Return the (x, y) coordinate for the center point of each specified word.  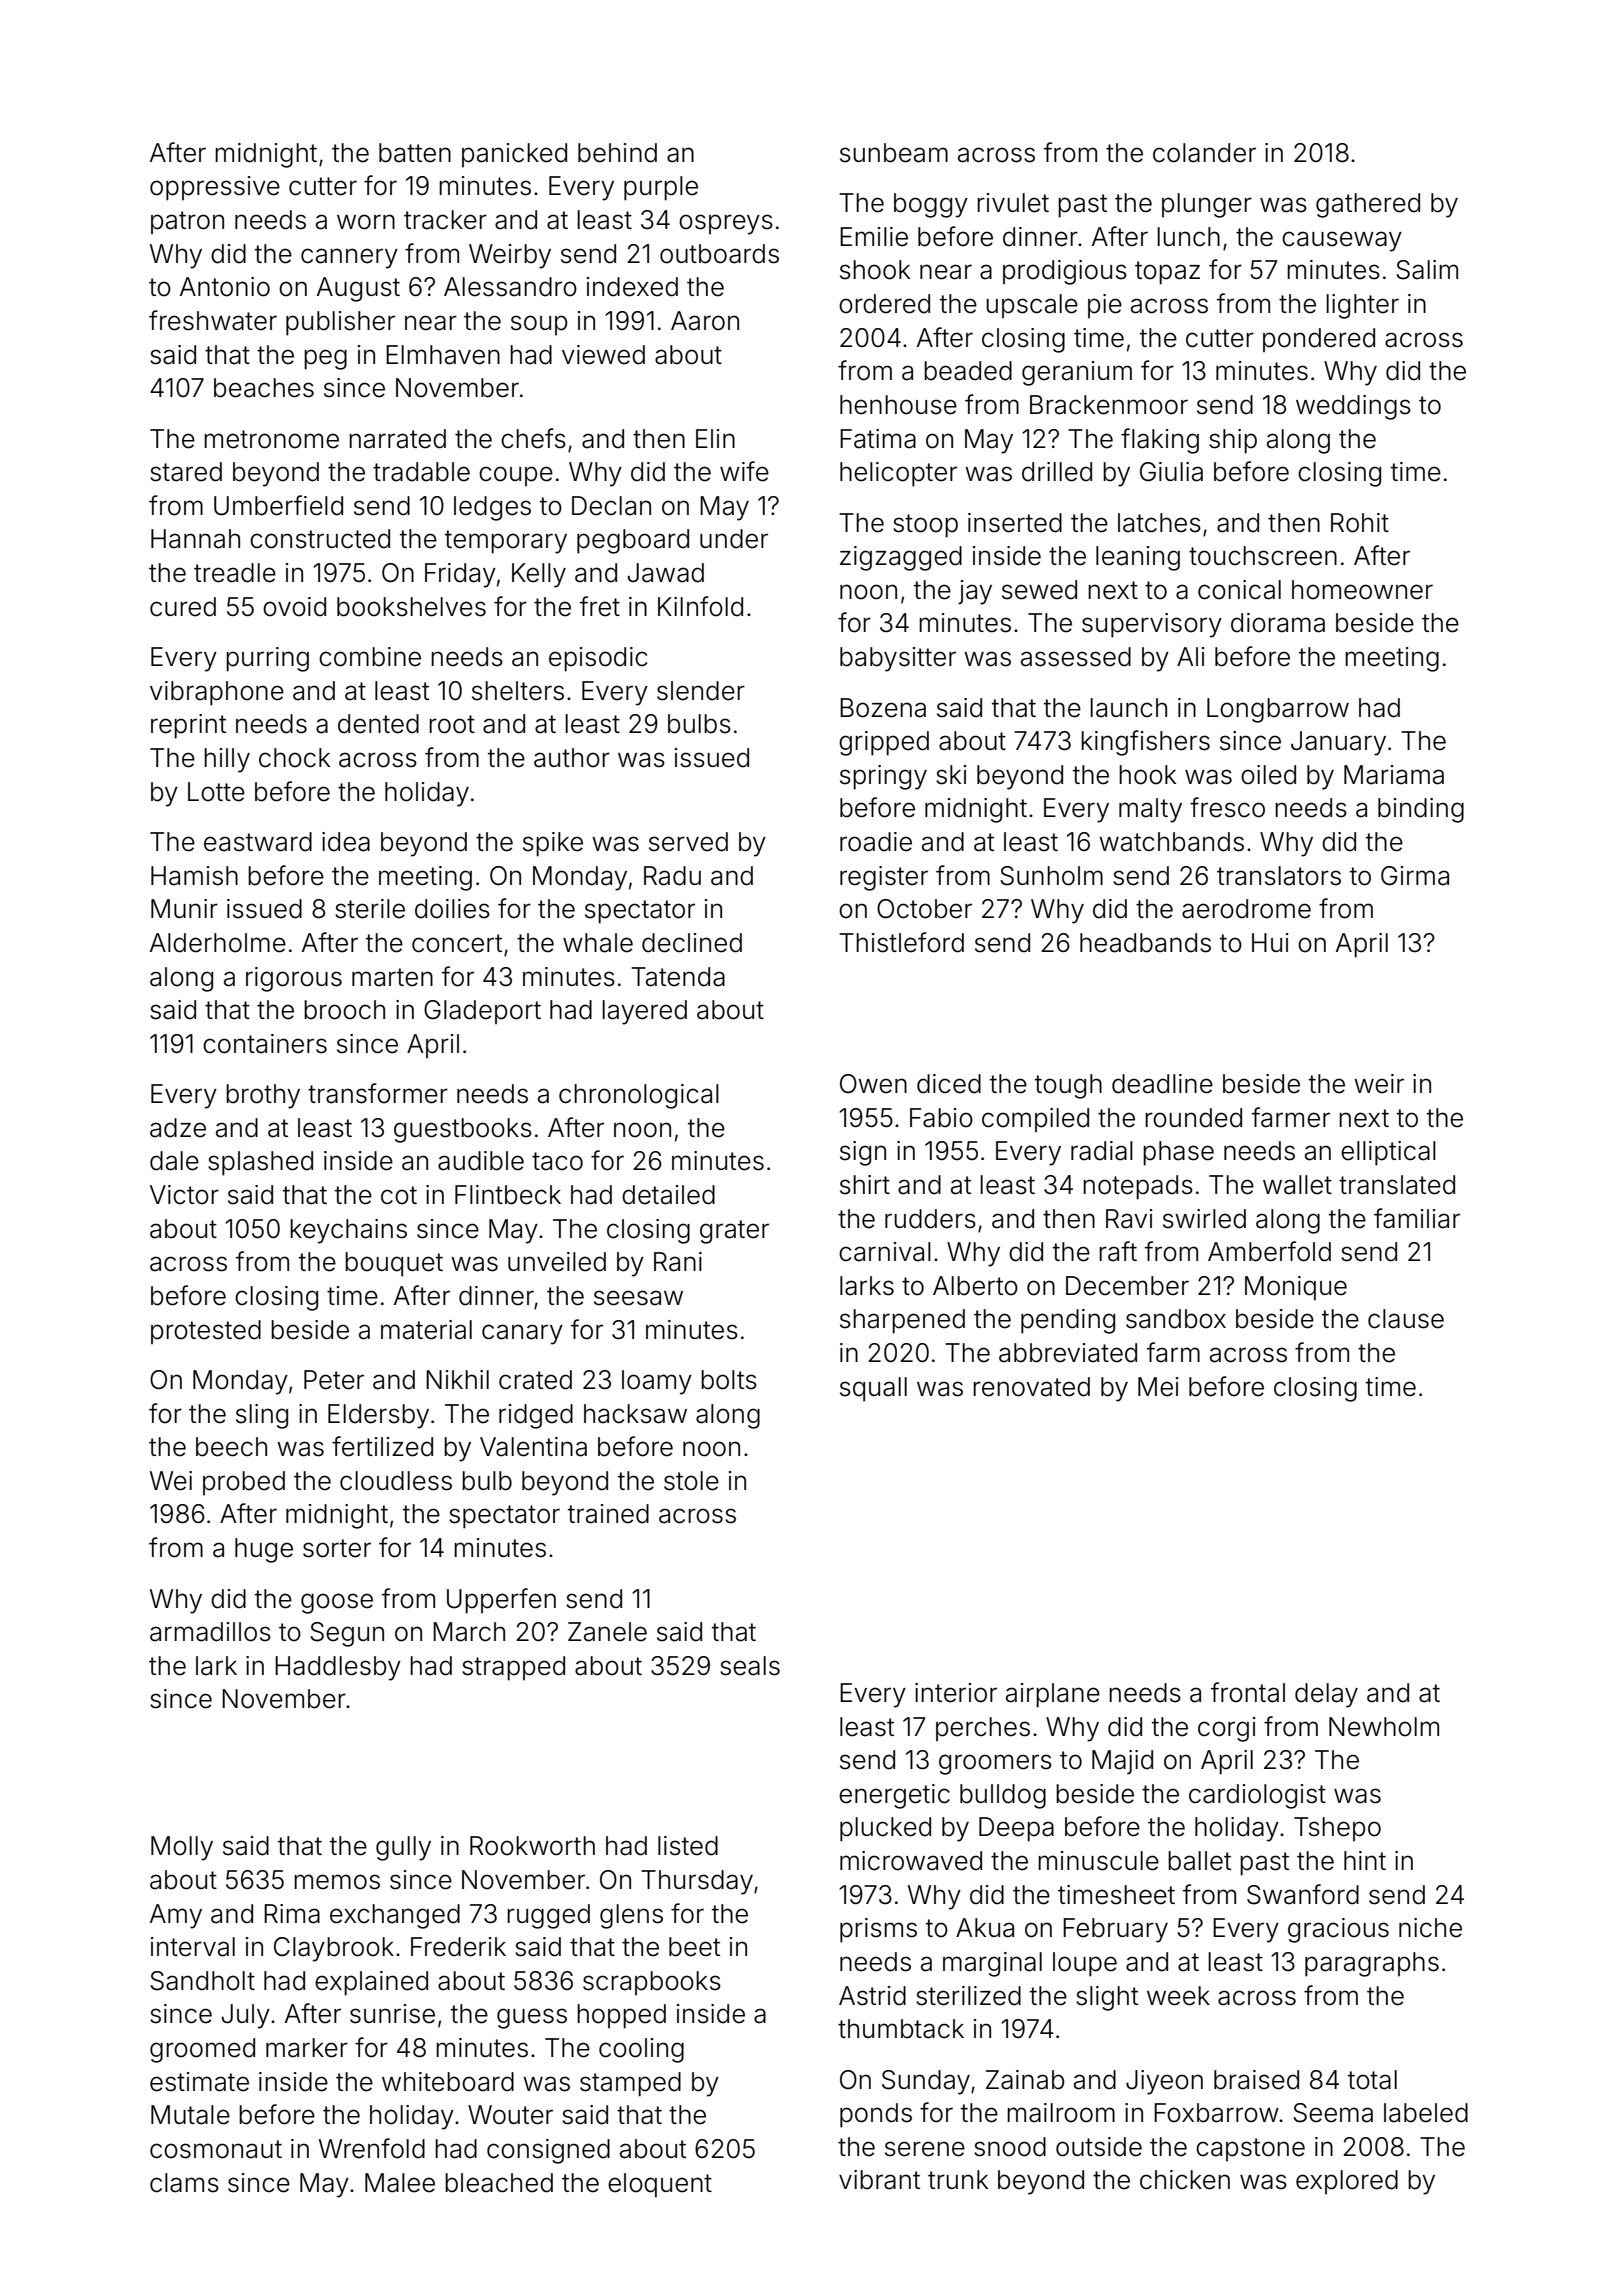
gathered (1368, 205)
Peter (334, 1380)
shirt (865, 1185)
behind (617, 153)
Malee (400, 2183)
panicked (514, 155)
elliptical (1388, 1153)
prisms (878, 1930)
